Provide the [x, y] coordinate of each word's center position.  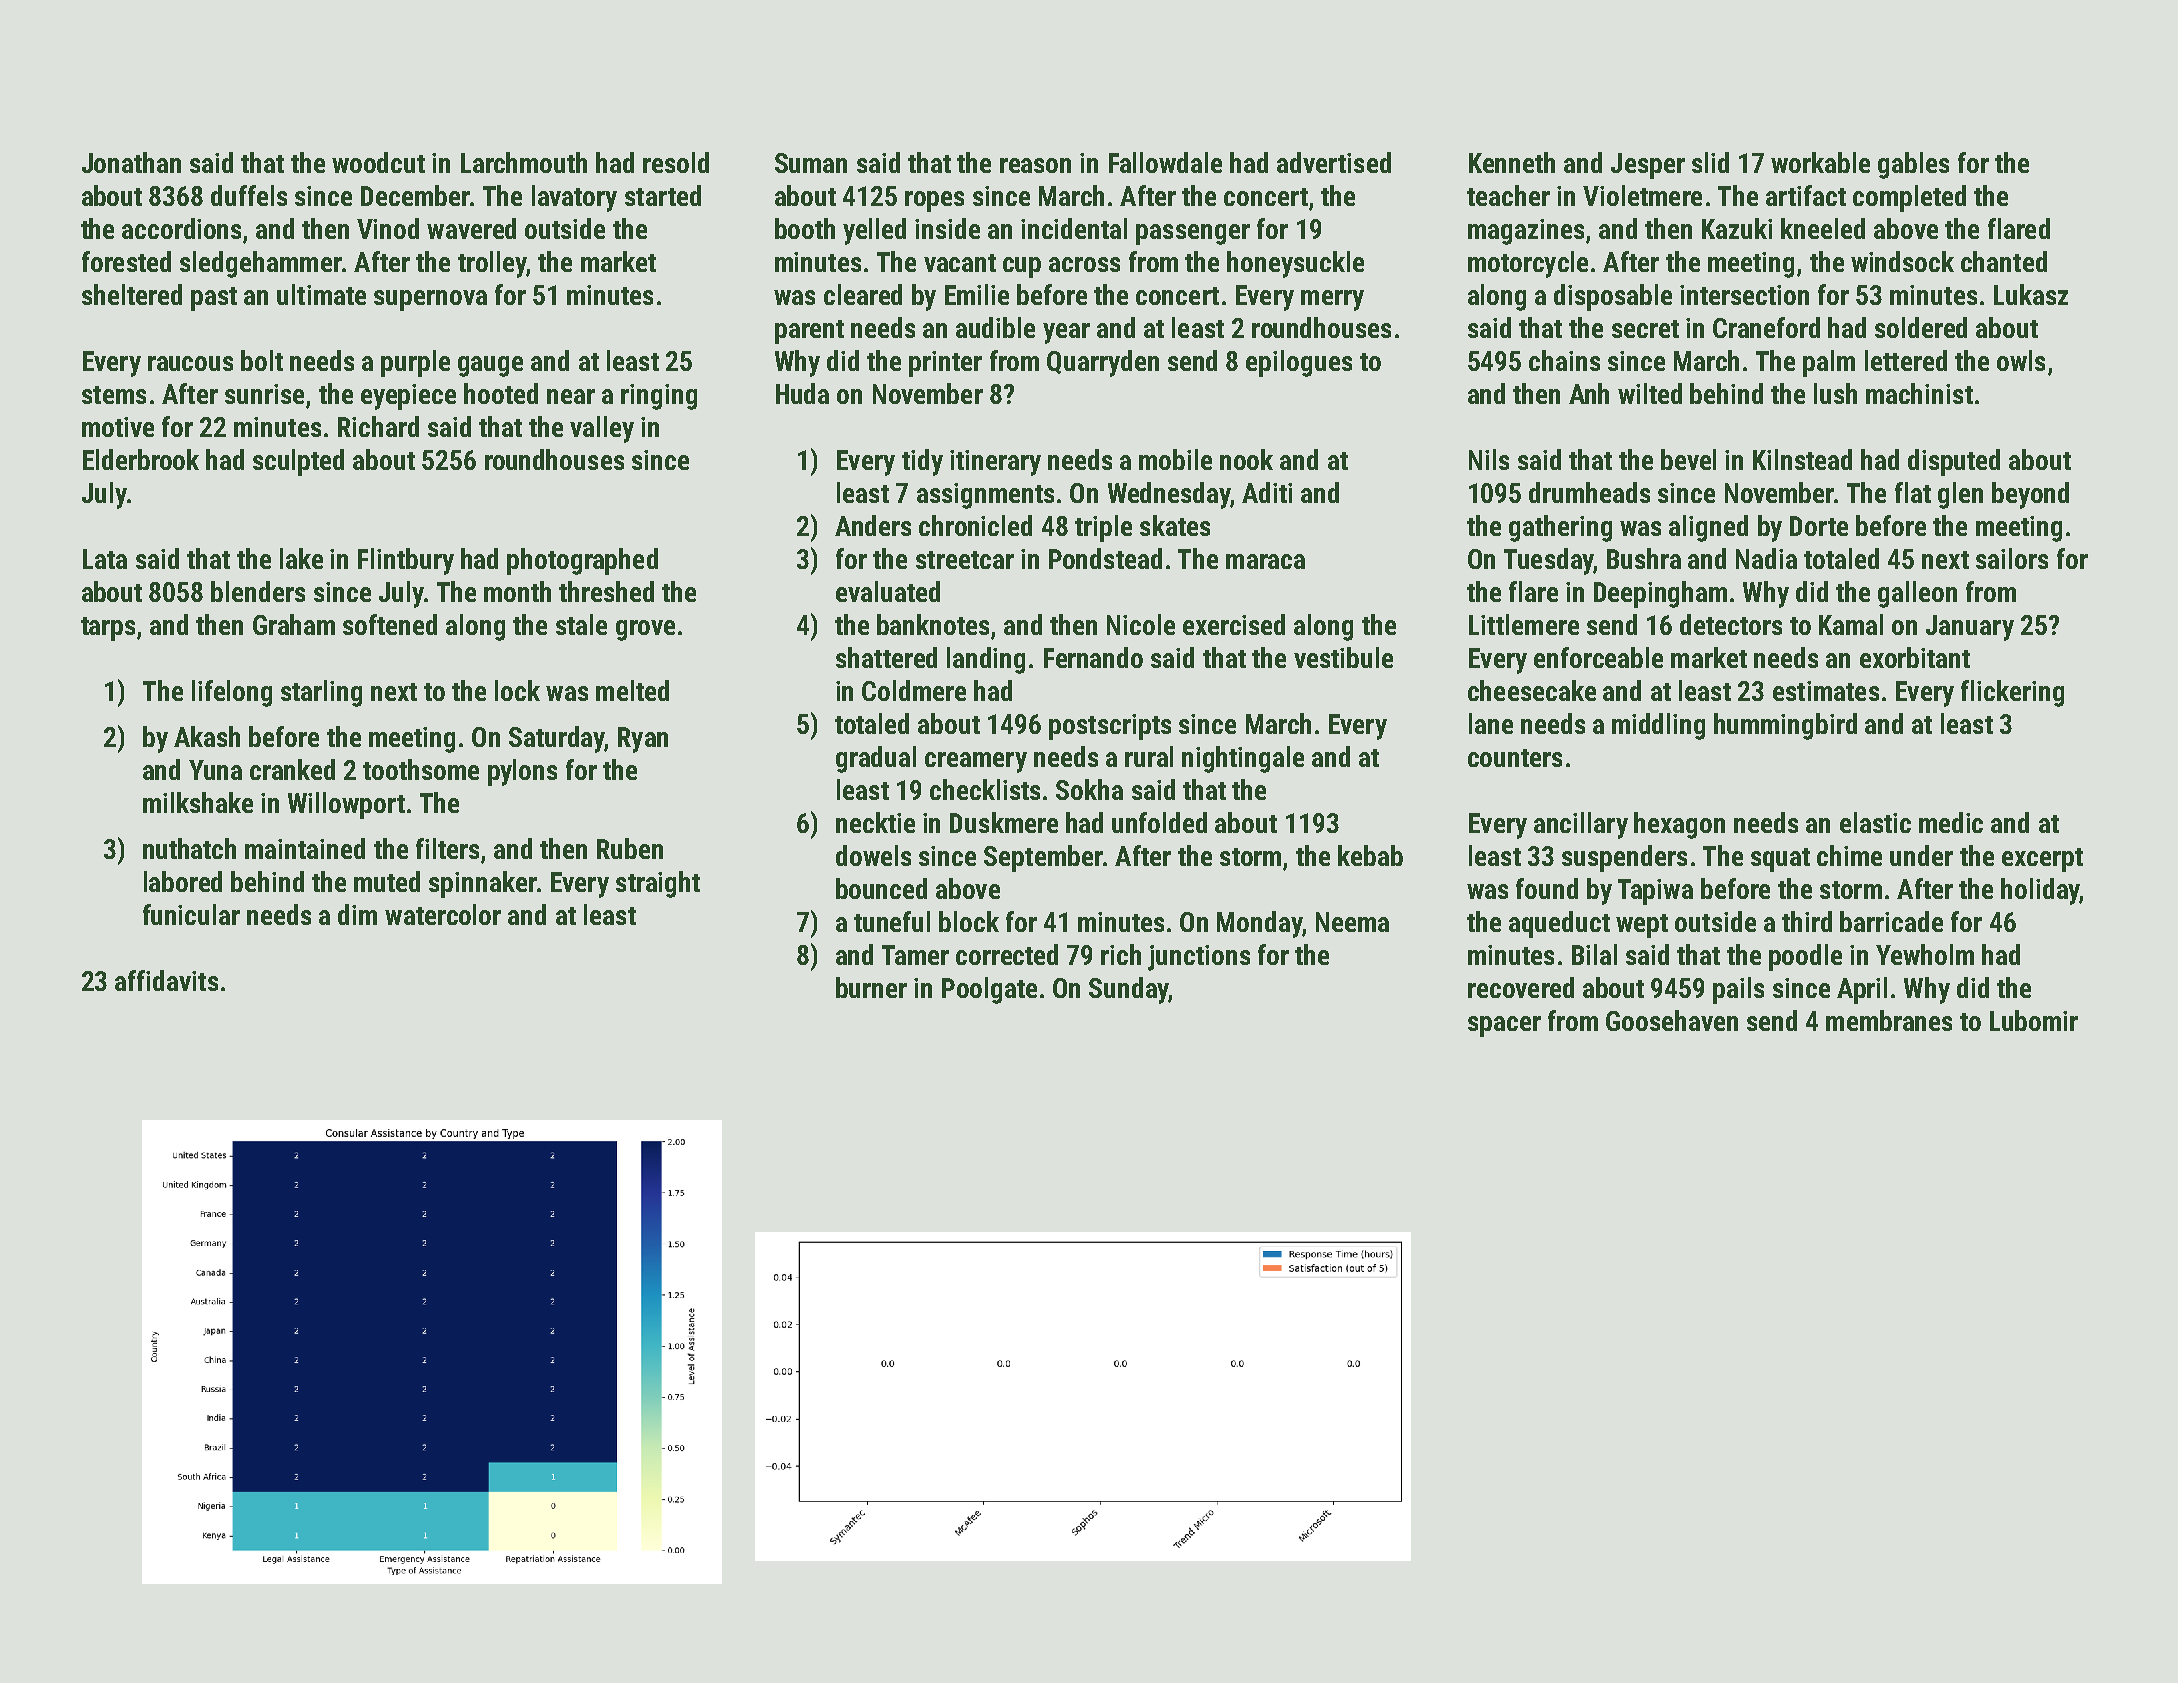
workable [1820, 162]
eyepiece [408, 397]
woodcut [378, 162]
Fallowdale [1165, 162]
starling [321, 693]
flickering [2012, 693]
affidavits [166, 980]
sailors [2012, 558]
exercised [1234, 624]
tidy [922, 462]
